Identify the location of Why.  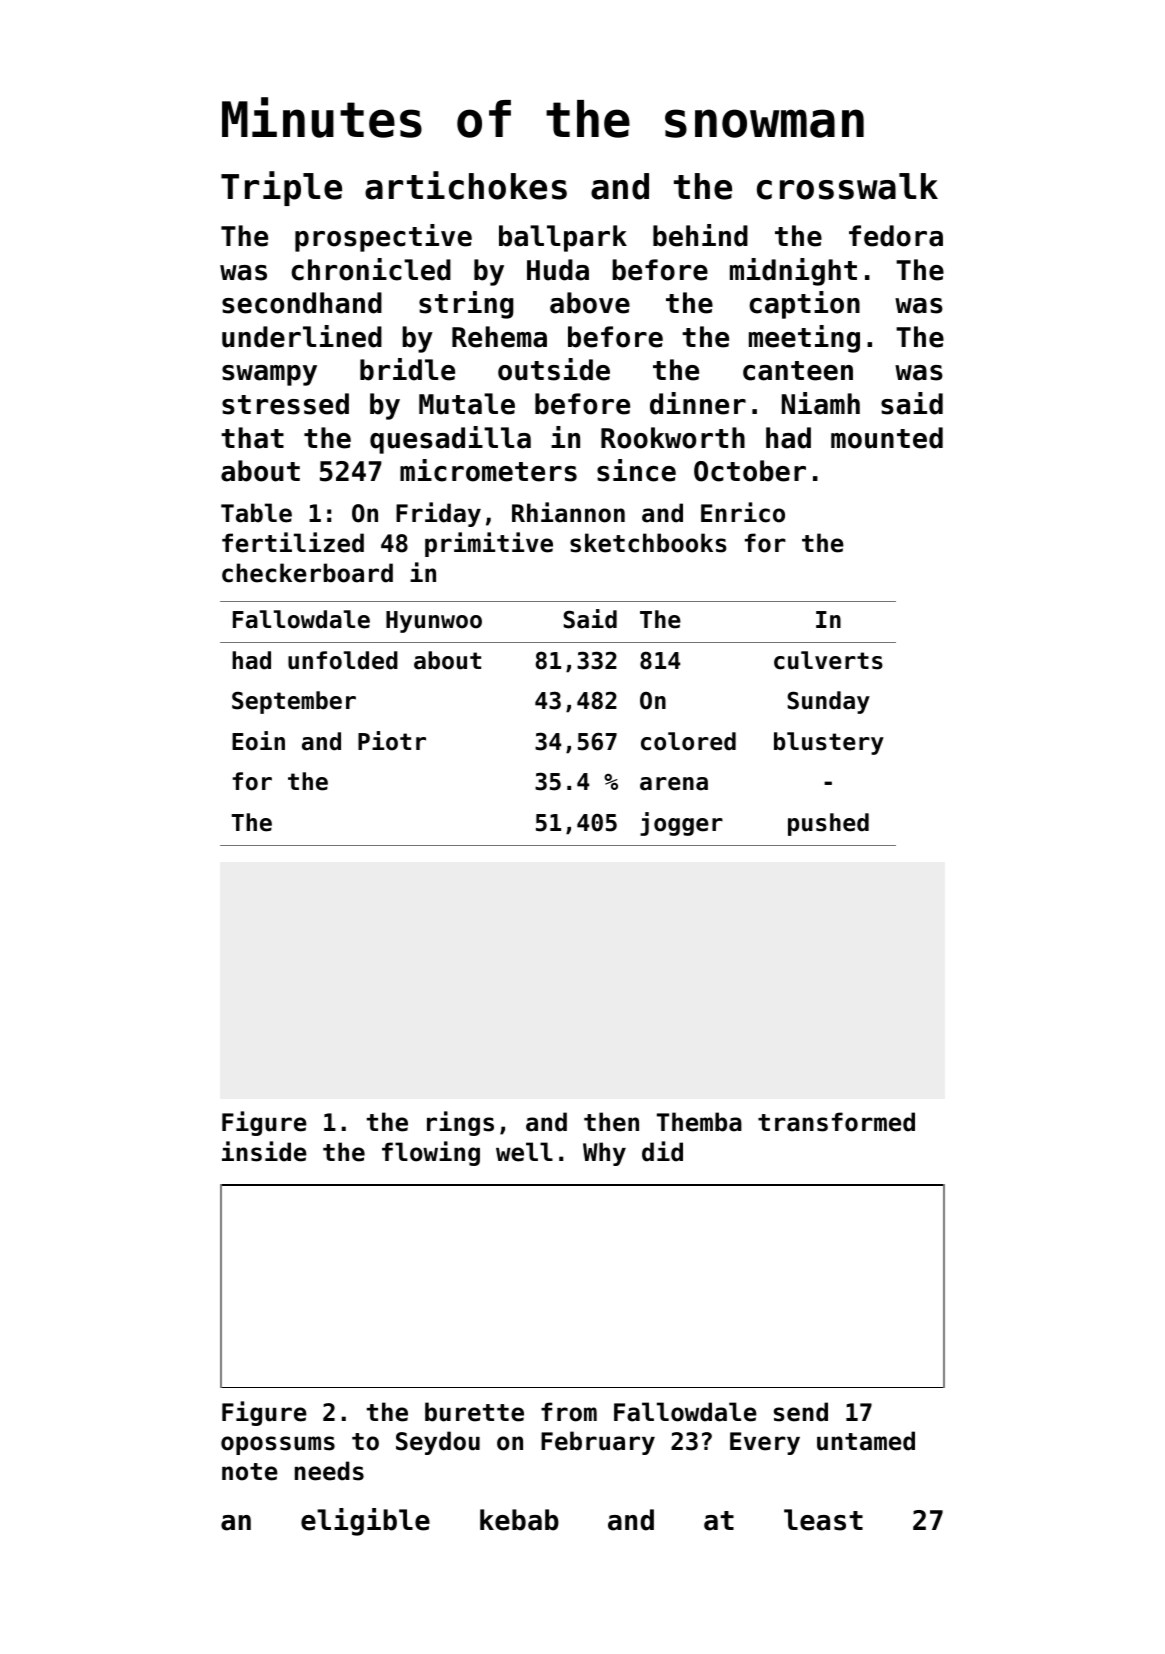
(604, 1154).
